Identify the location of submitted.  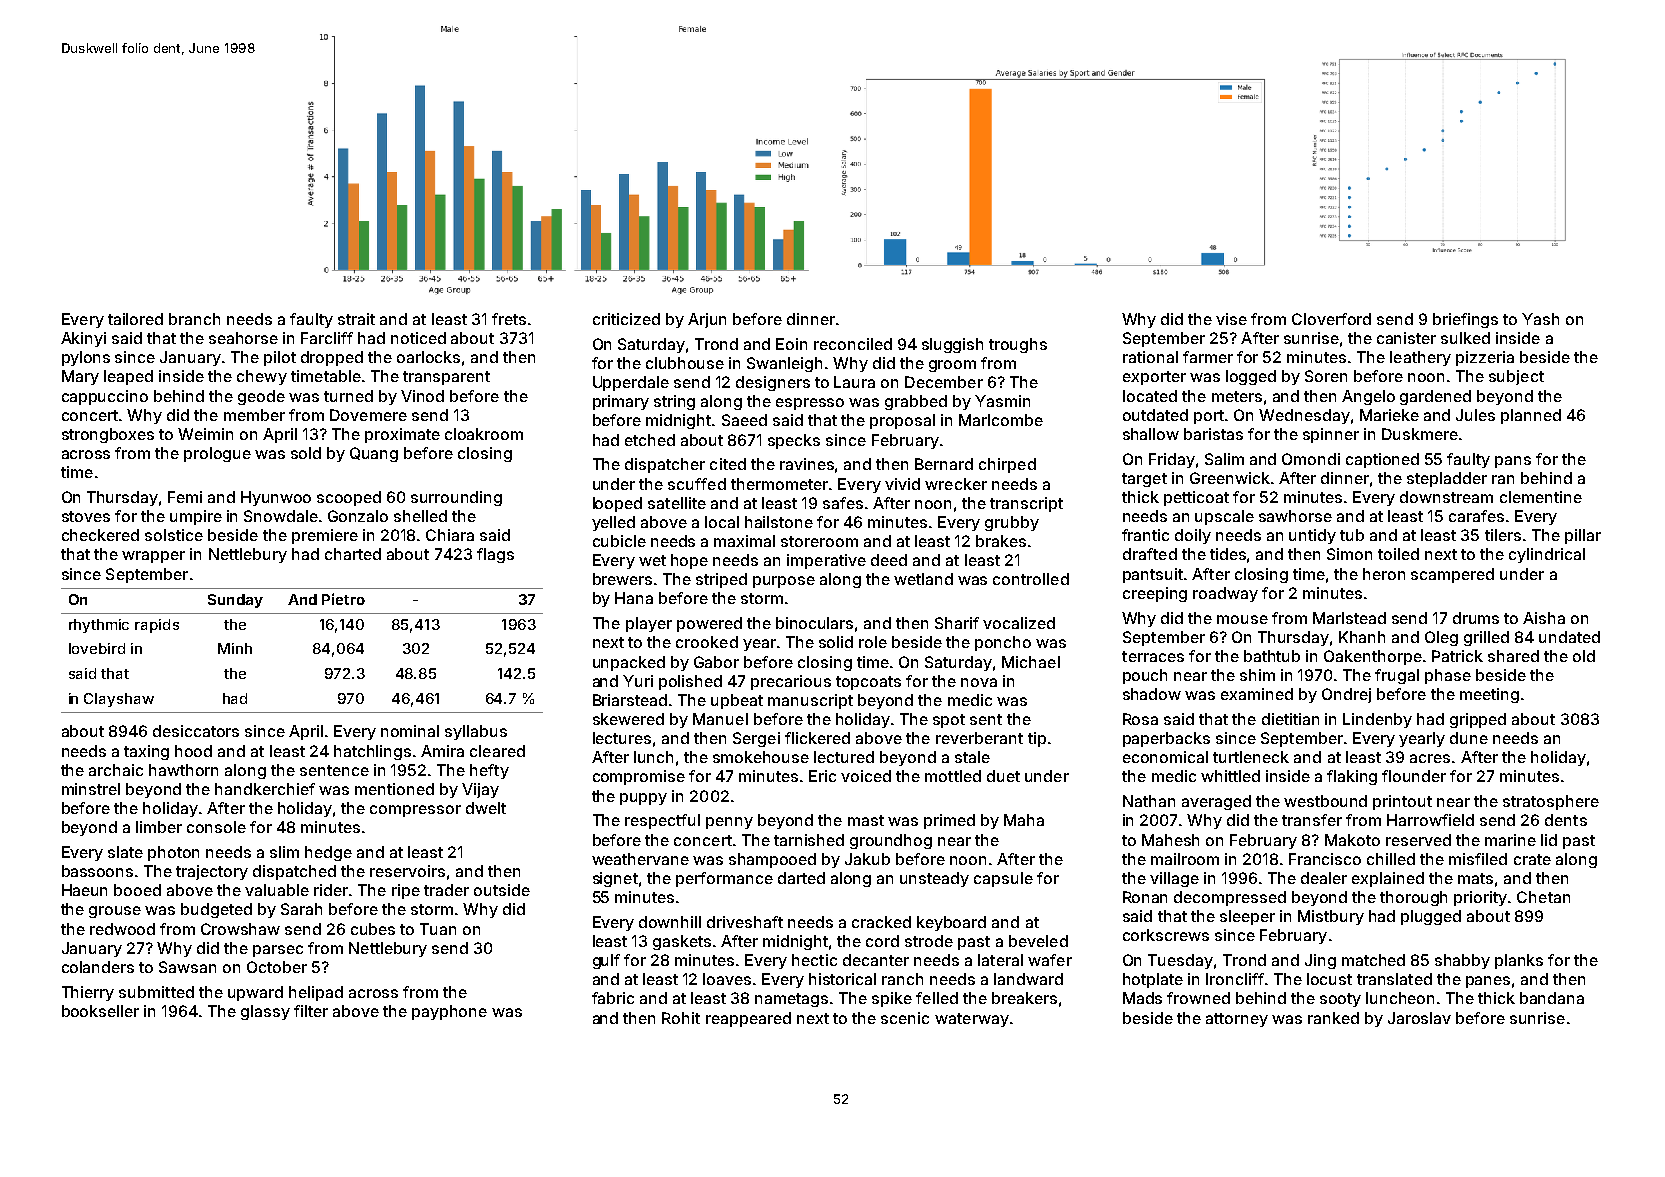
(156, 992).
